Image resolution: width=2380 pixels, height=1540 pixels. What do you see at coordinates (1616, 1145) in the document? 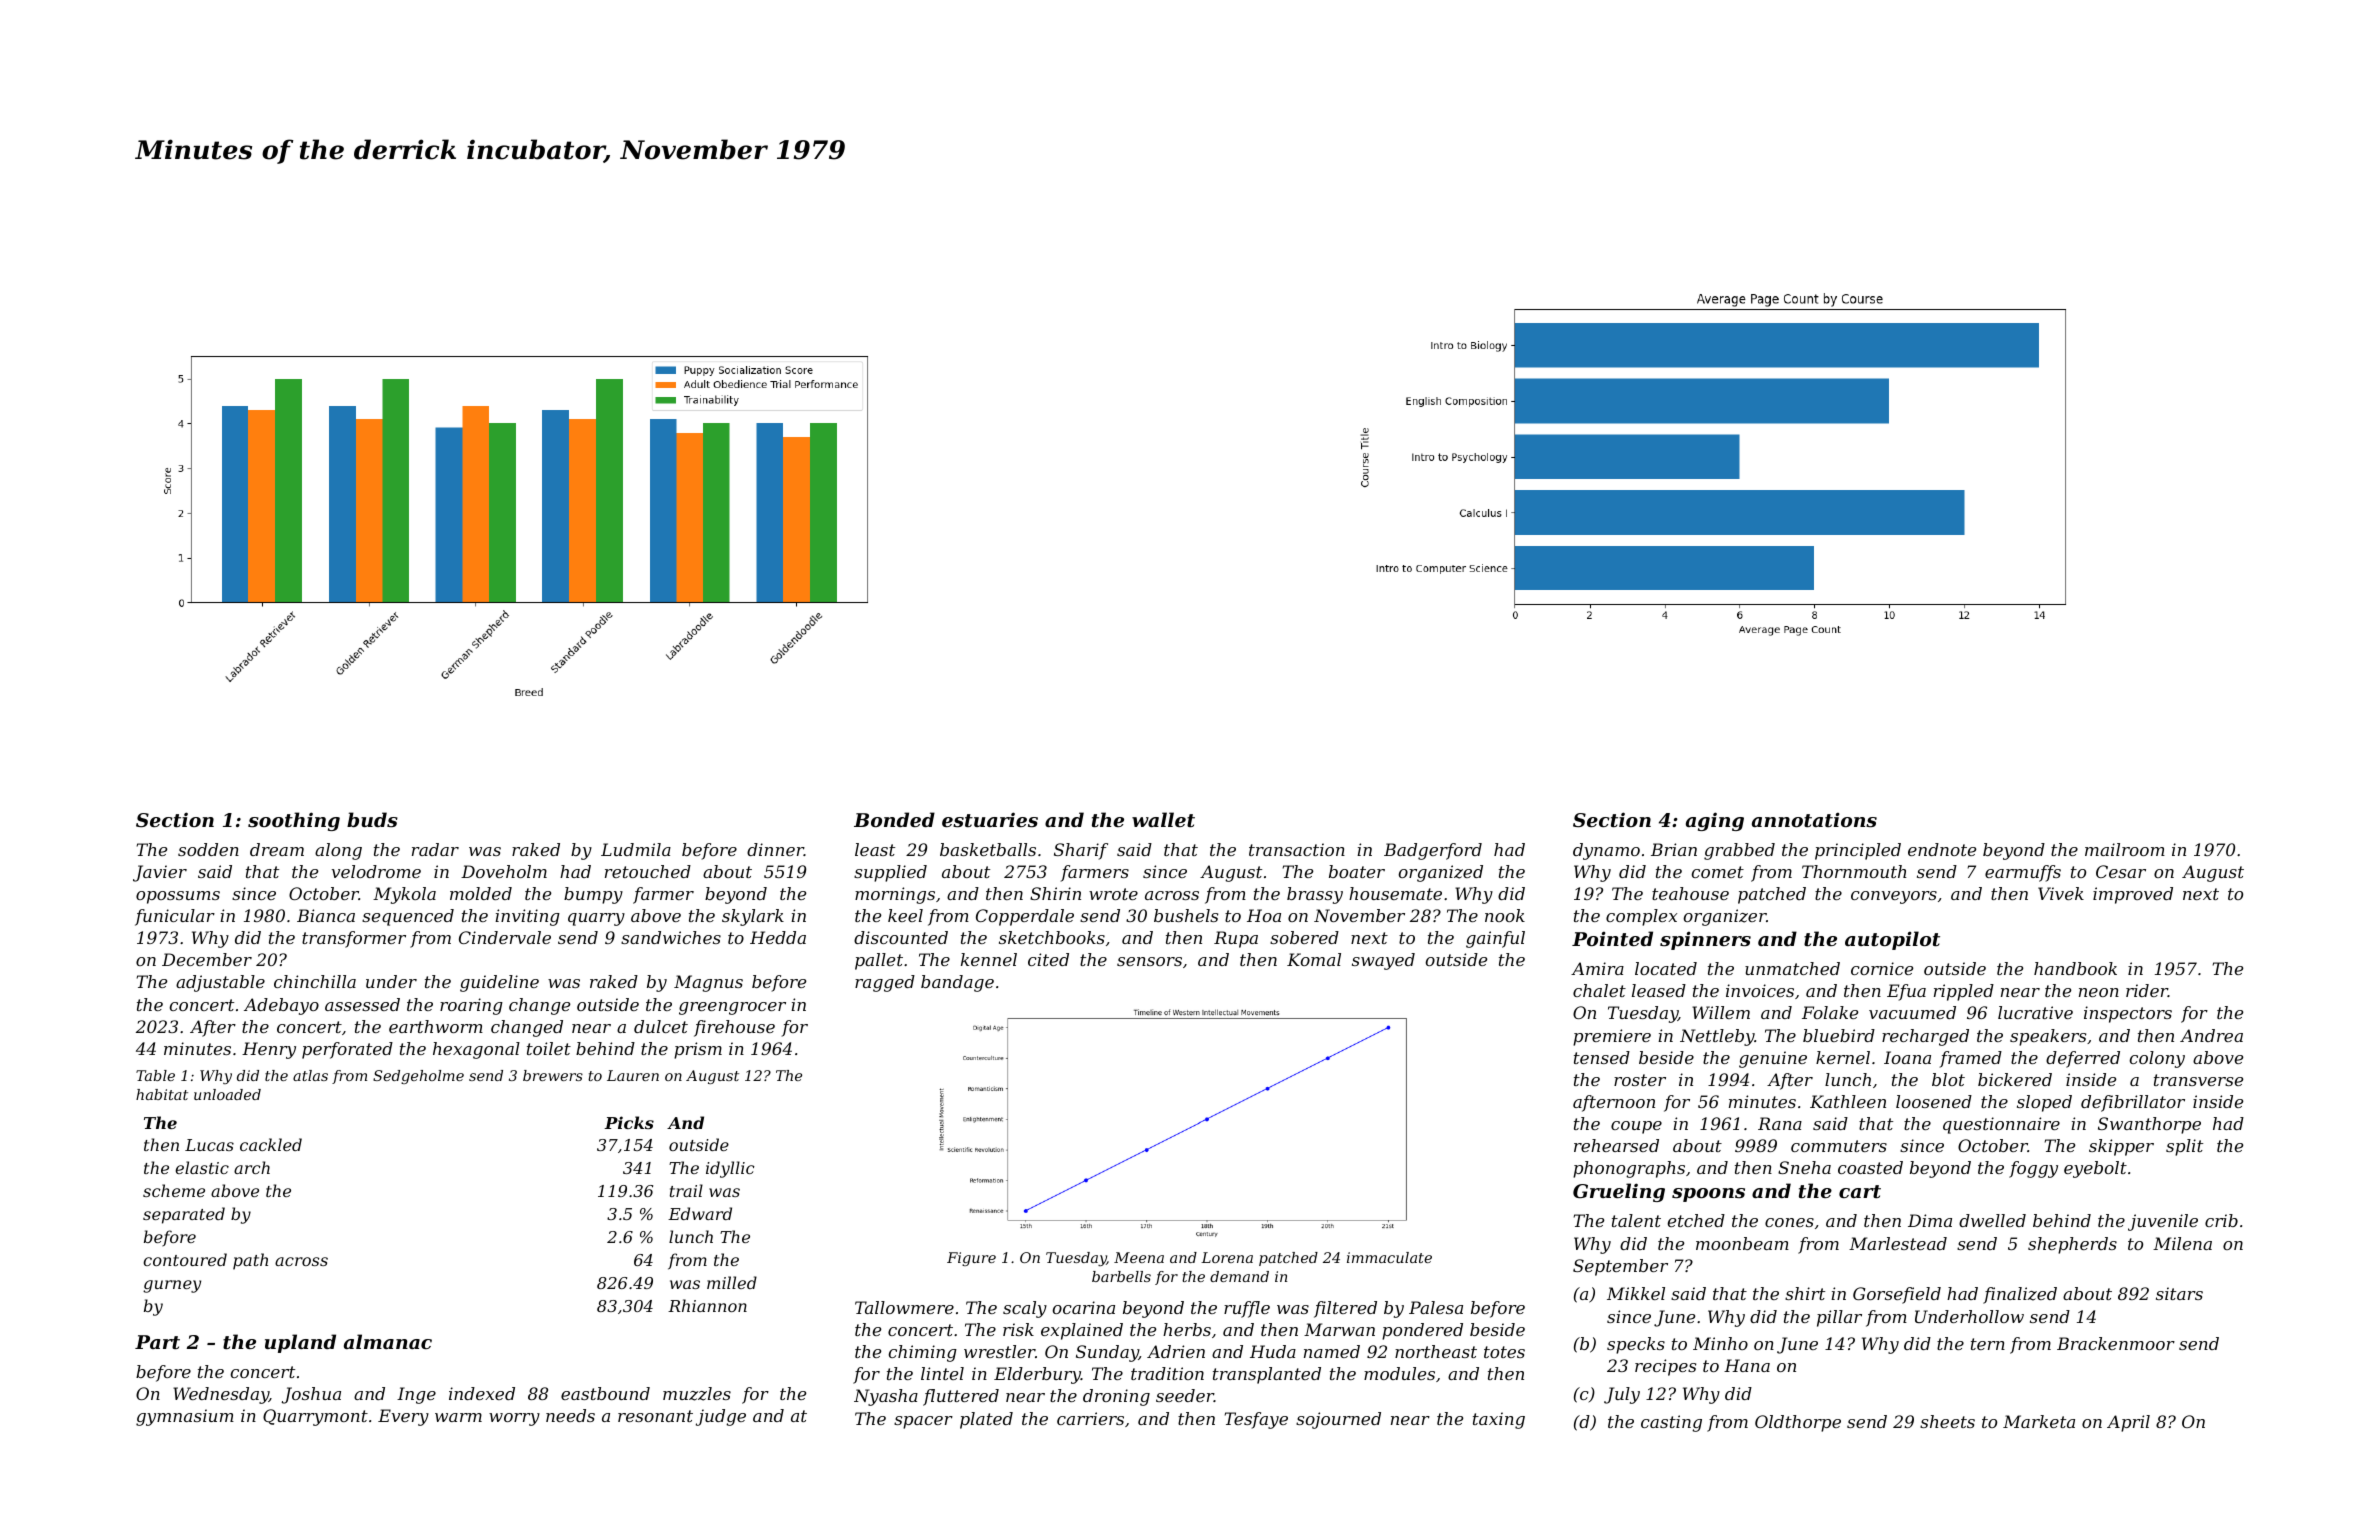
I see `rehearsed` at bounding box center [1616, 1145].
